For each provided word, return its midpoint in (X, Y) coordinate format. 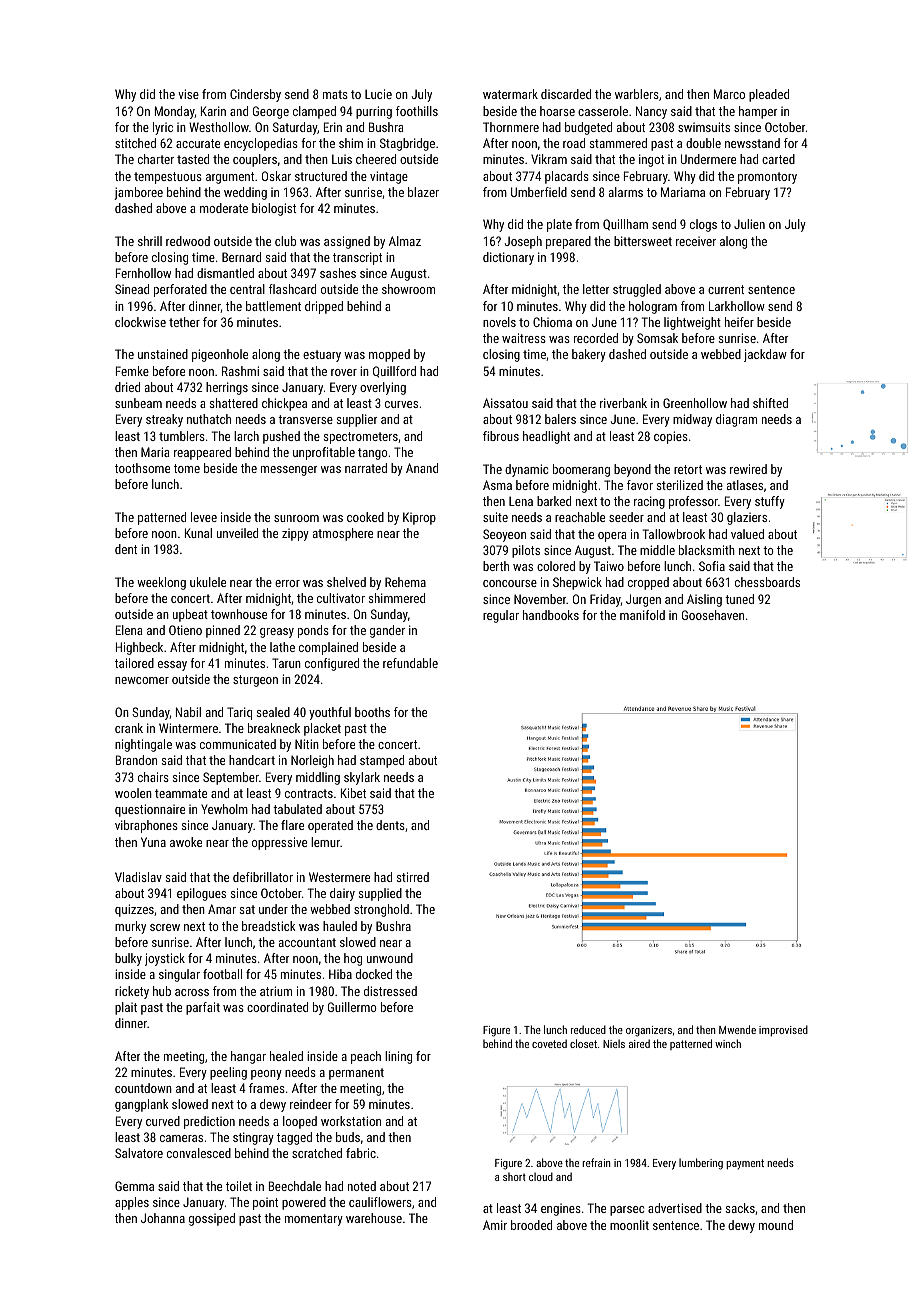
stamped (382, 761)
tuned (739, 599)
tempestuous (168, 178)
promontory (767, 178)
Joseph (523, 242)
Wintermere (188, 728)
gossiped (212, 1219)
